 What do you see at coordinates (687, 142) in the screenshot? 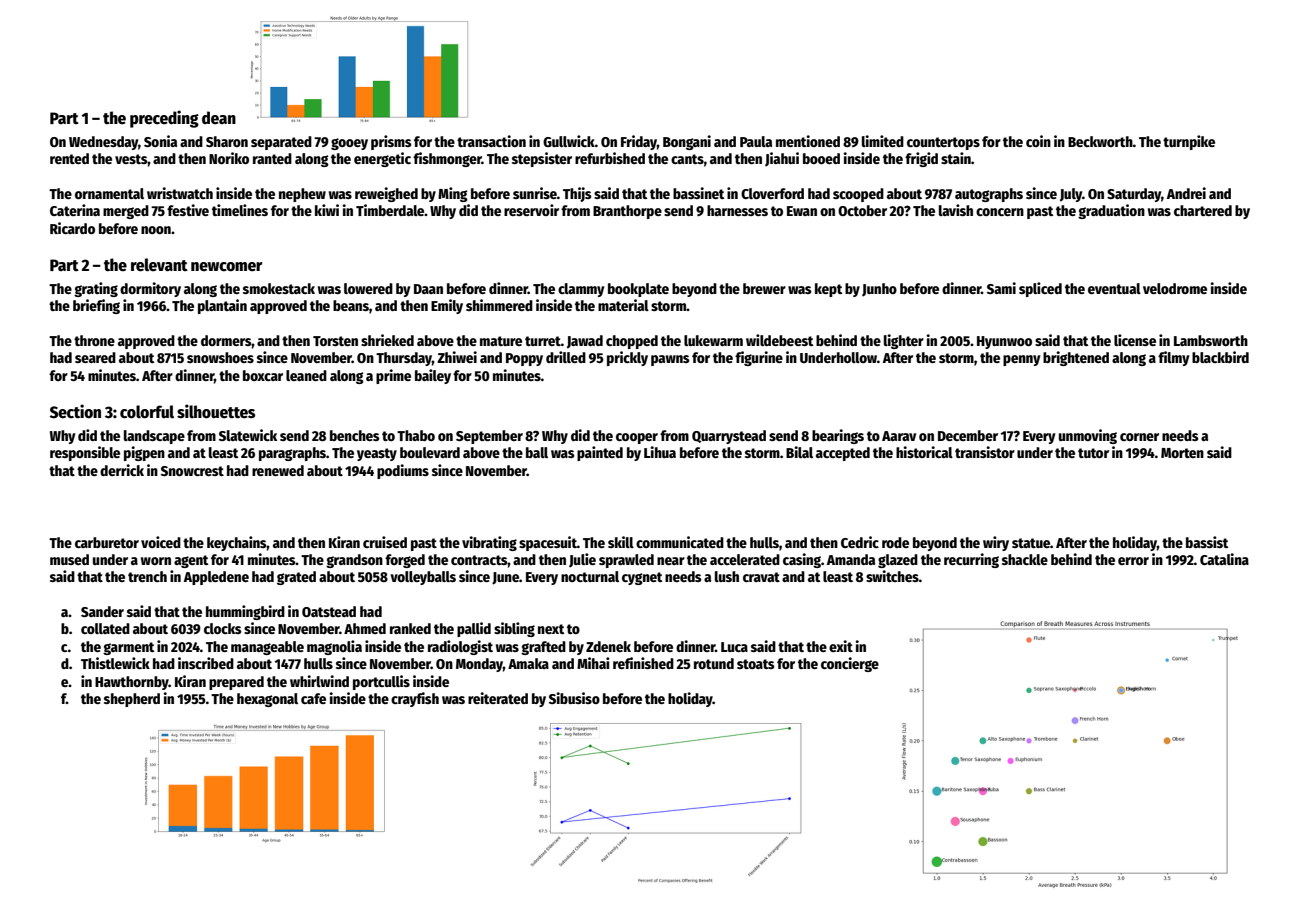
I see `Bongani` at bounding box center [687, 142].
